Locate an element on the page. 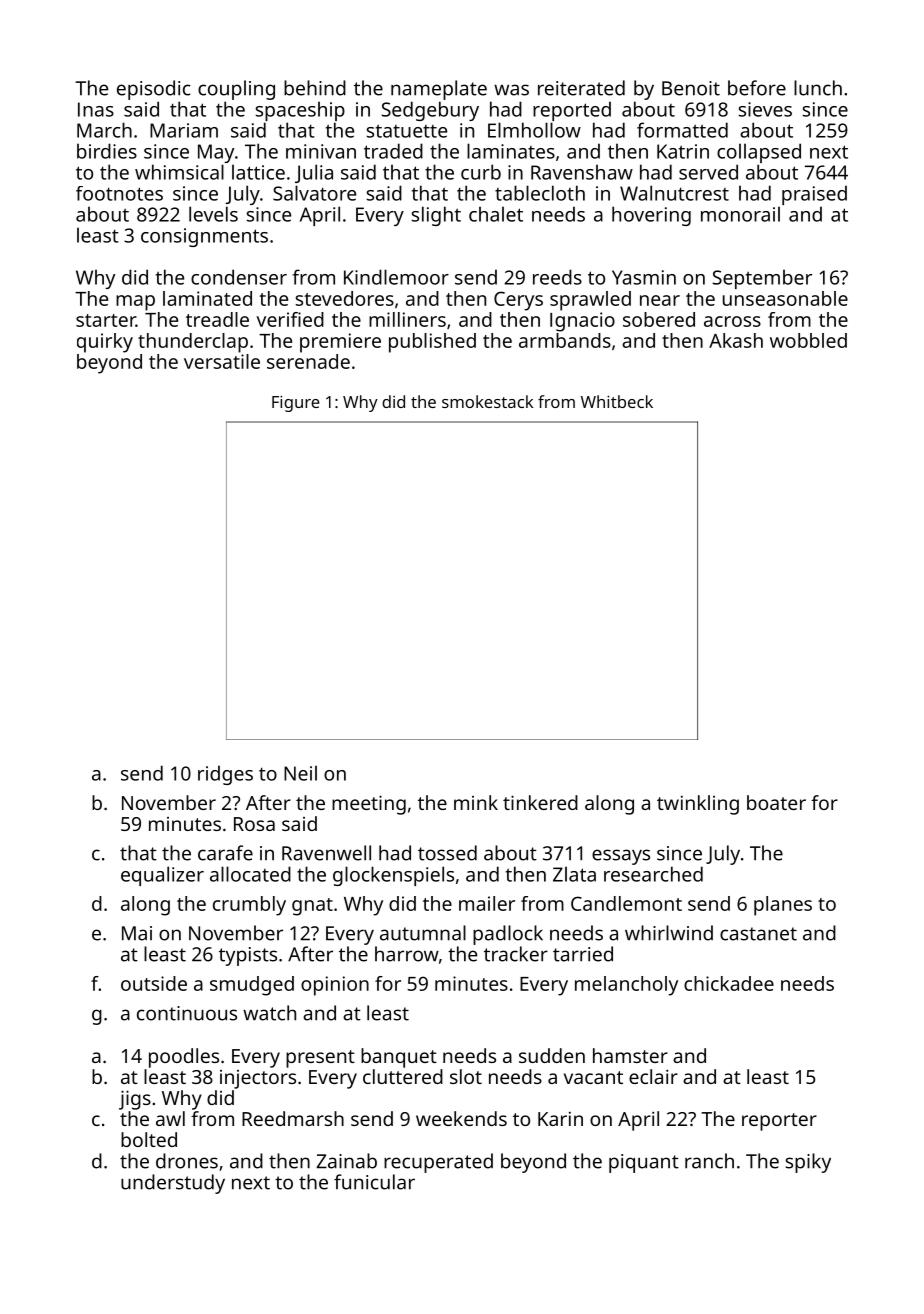 Image resolution: width=924 pixels, height=1314 pixels. sieves is located at coordinates (765, 109).
